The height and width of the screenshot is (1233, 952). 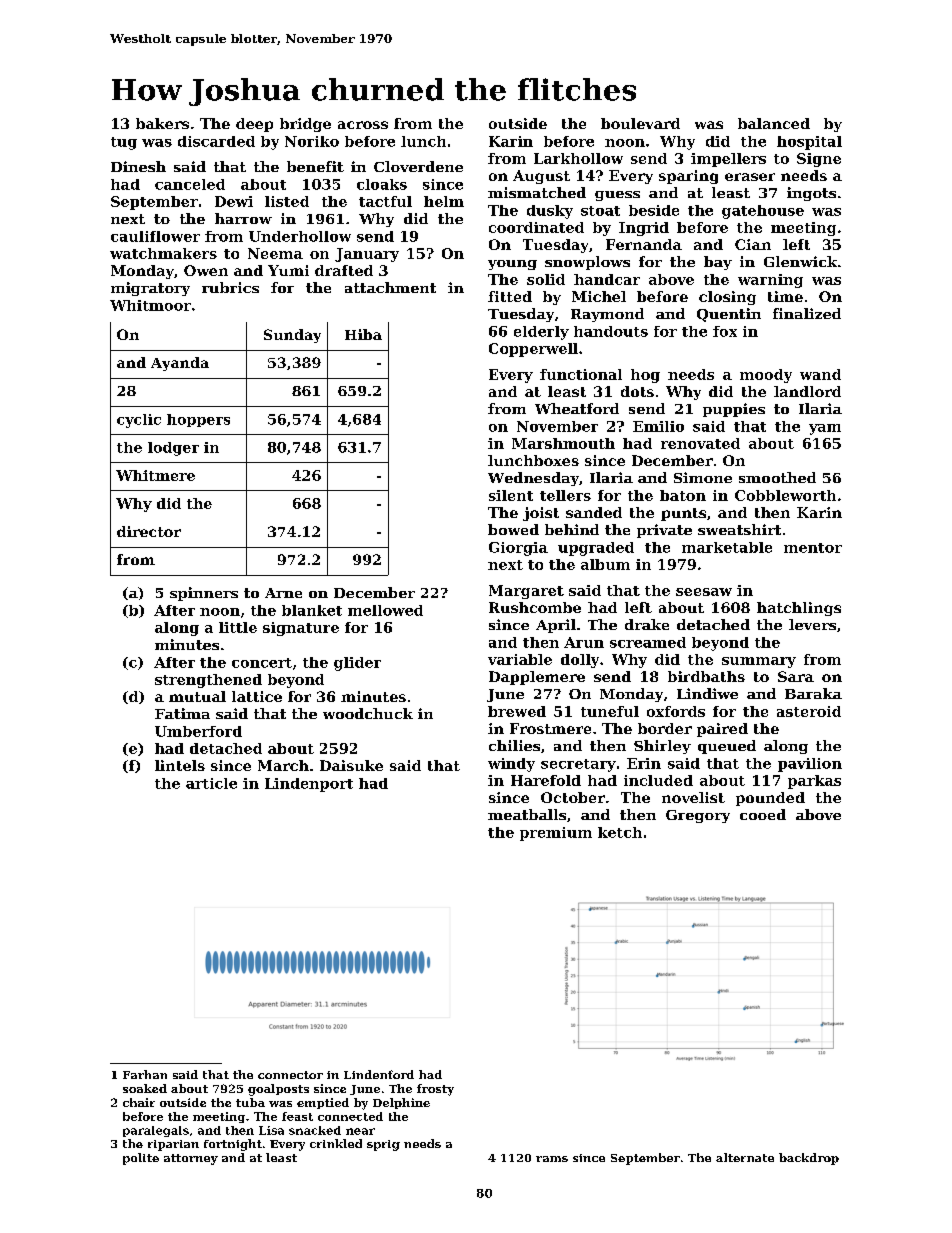 What do you see at coordinates (290, 1075) in the screenshot?
I see `connector` at bounding box center [290, 1075].
